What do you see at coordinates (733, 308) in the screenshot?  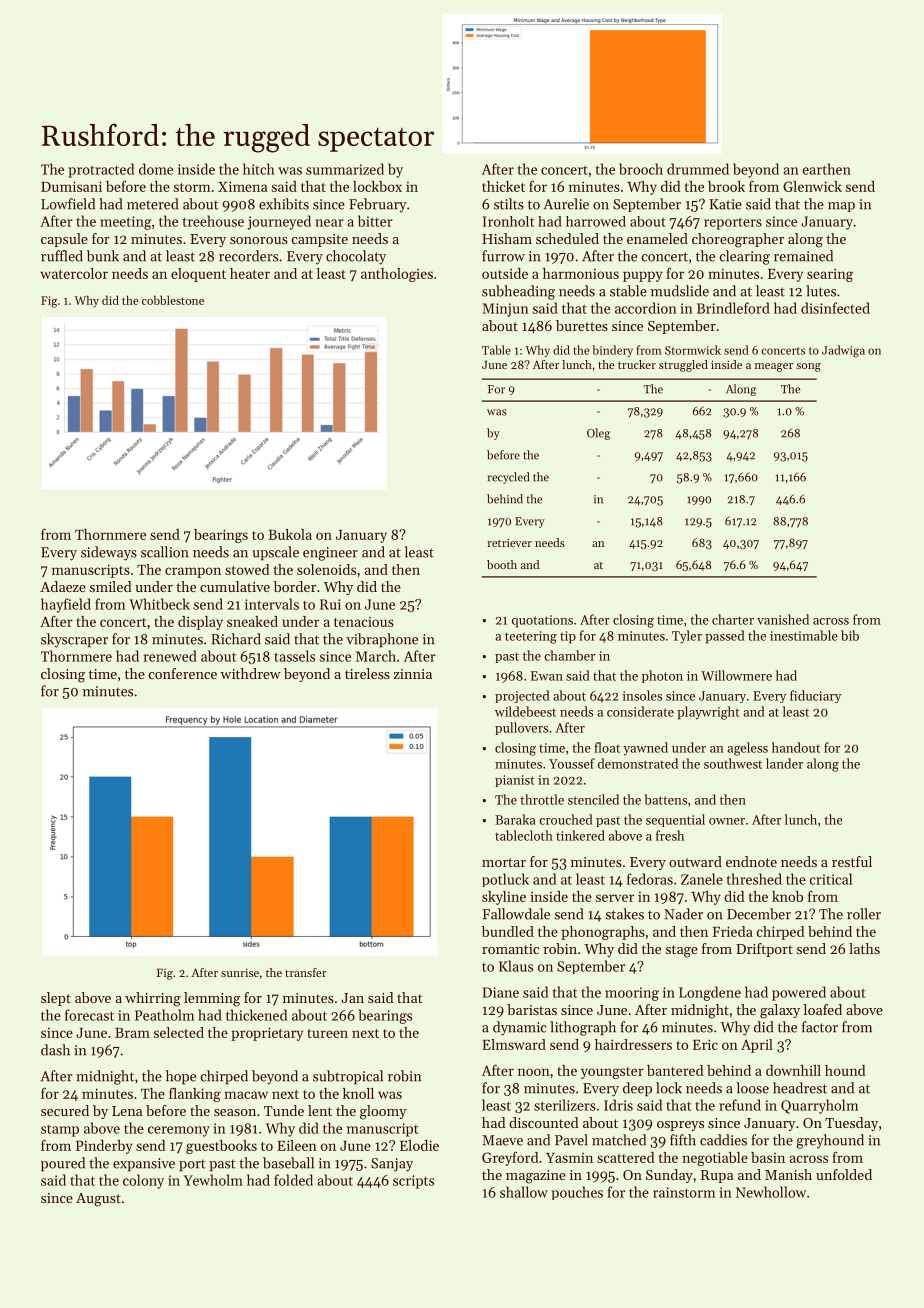 I see `Brindleford` at bounding box center [733, 308].
